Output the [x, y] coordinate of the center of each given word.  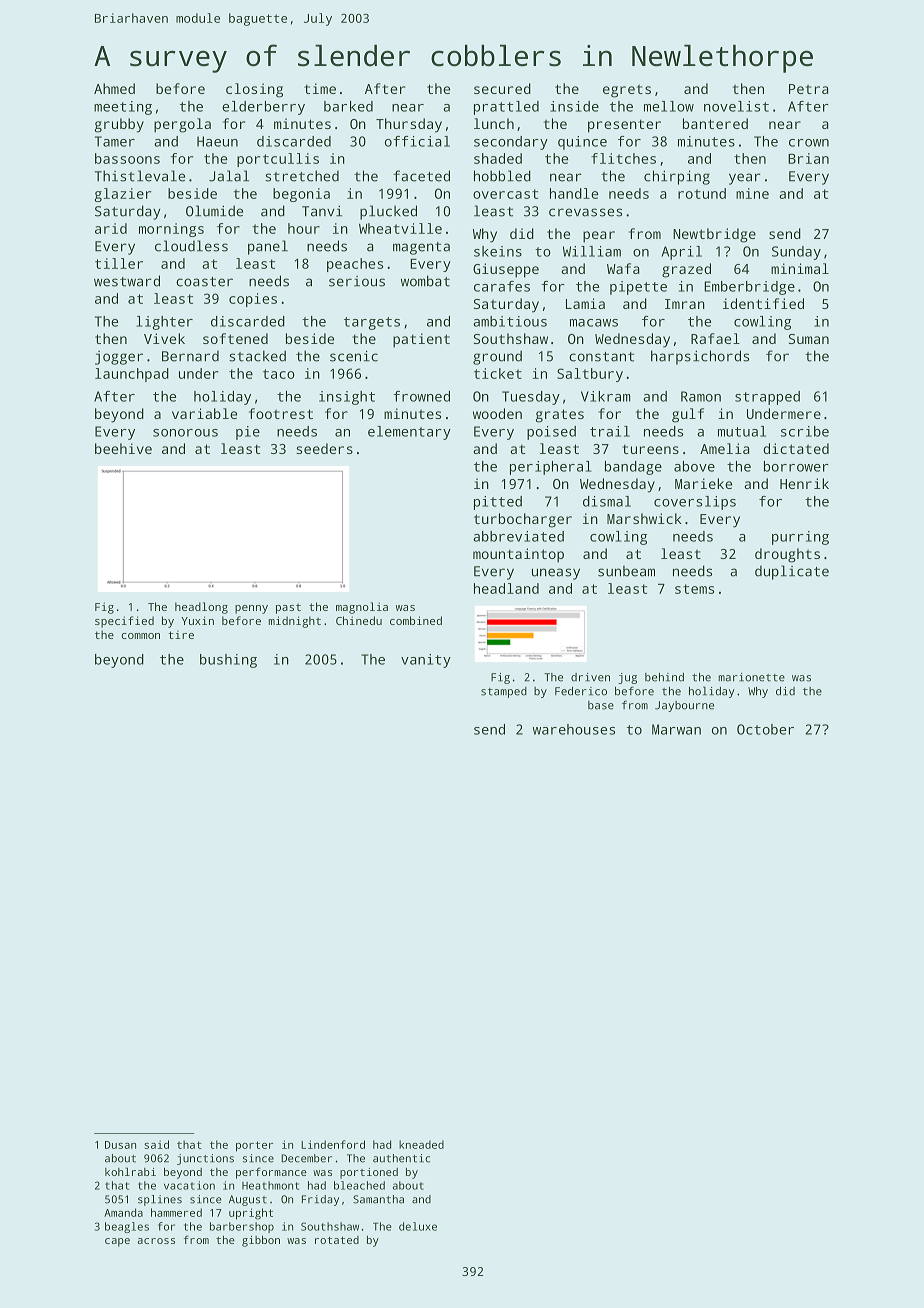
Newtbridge [714, 235]
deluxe [418, 1226]
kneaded [421, 1144]
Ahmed [114, 88]
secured [502, 88]
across [156, 1241]
